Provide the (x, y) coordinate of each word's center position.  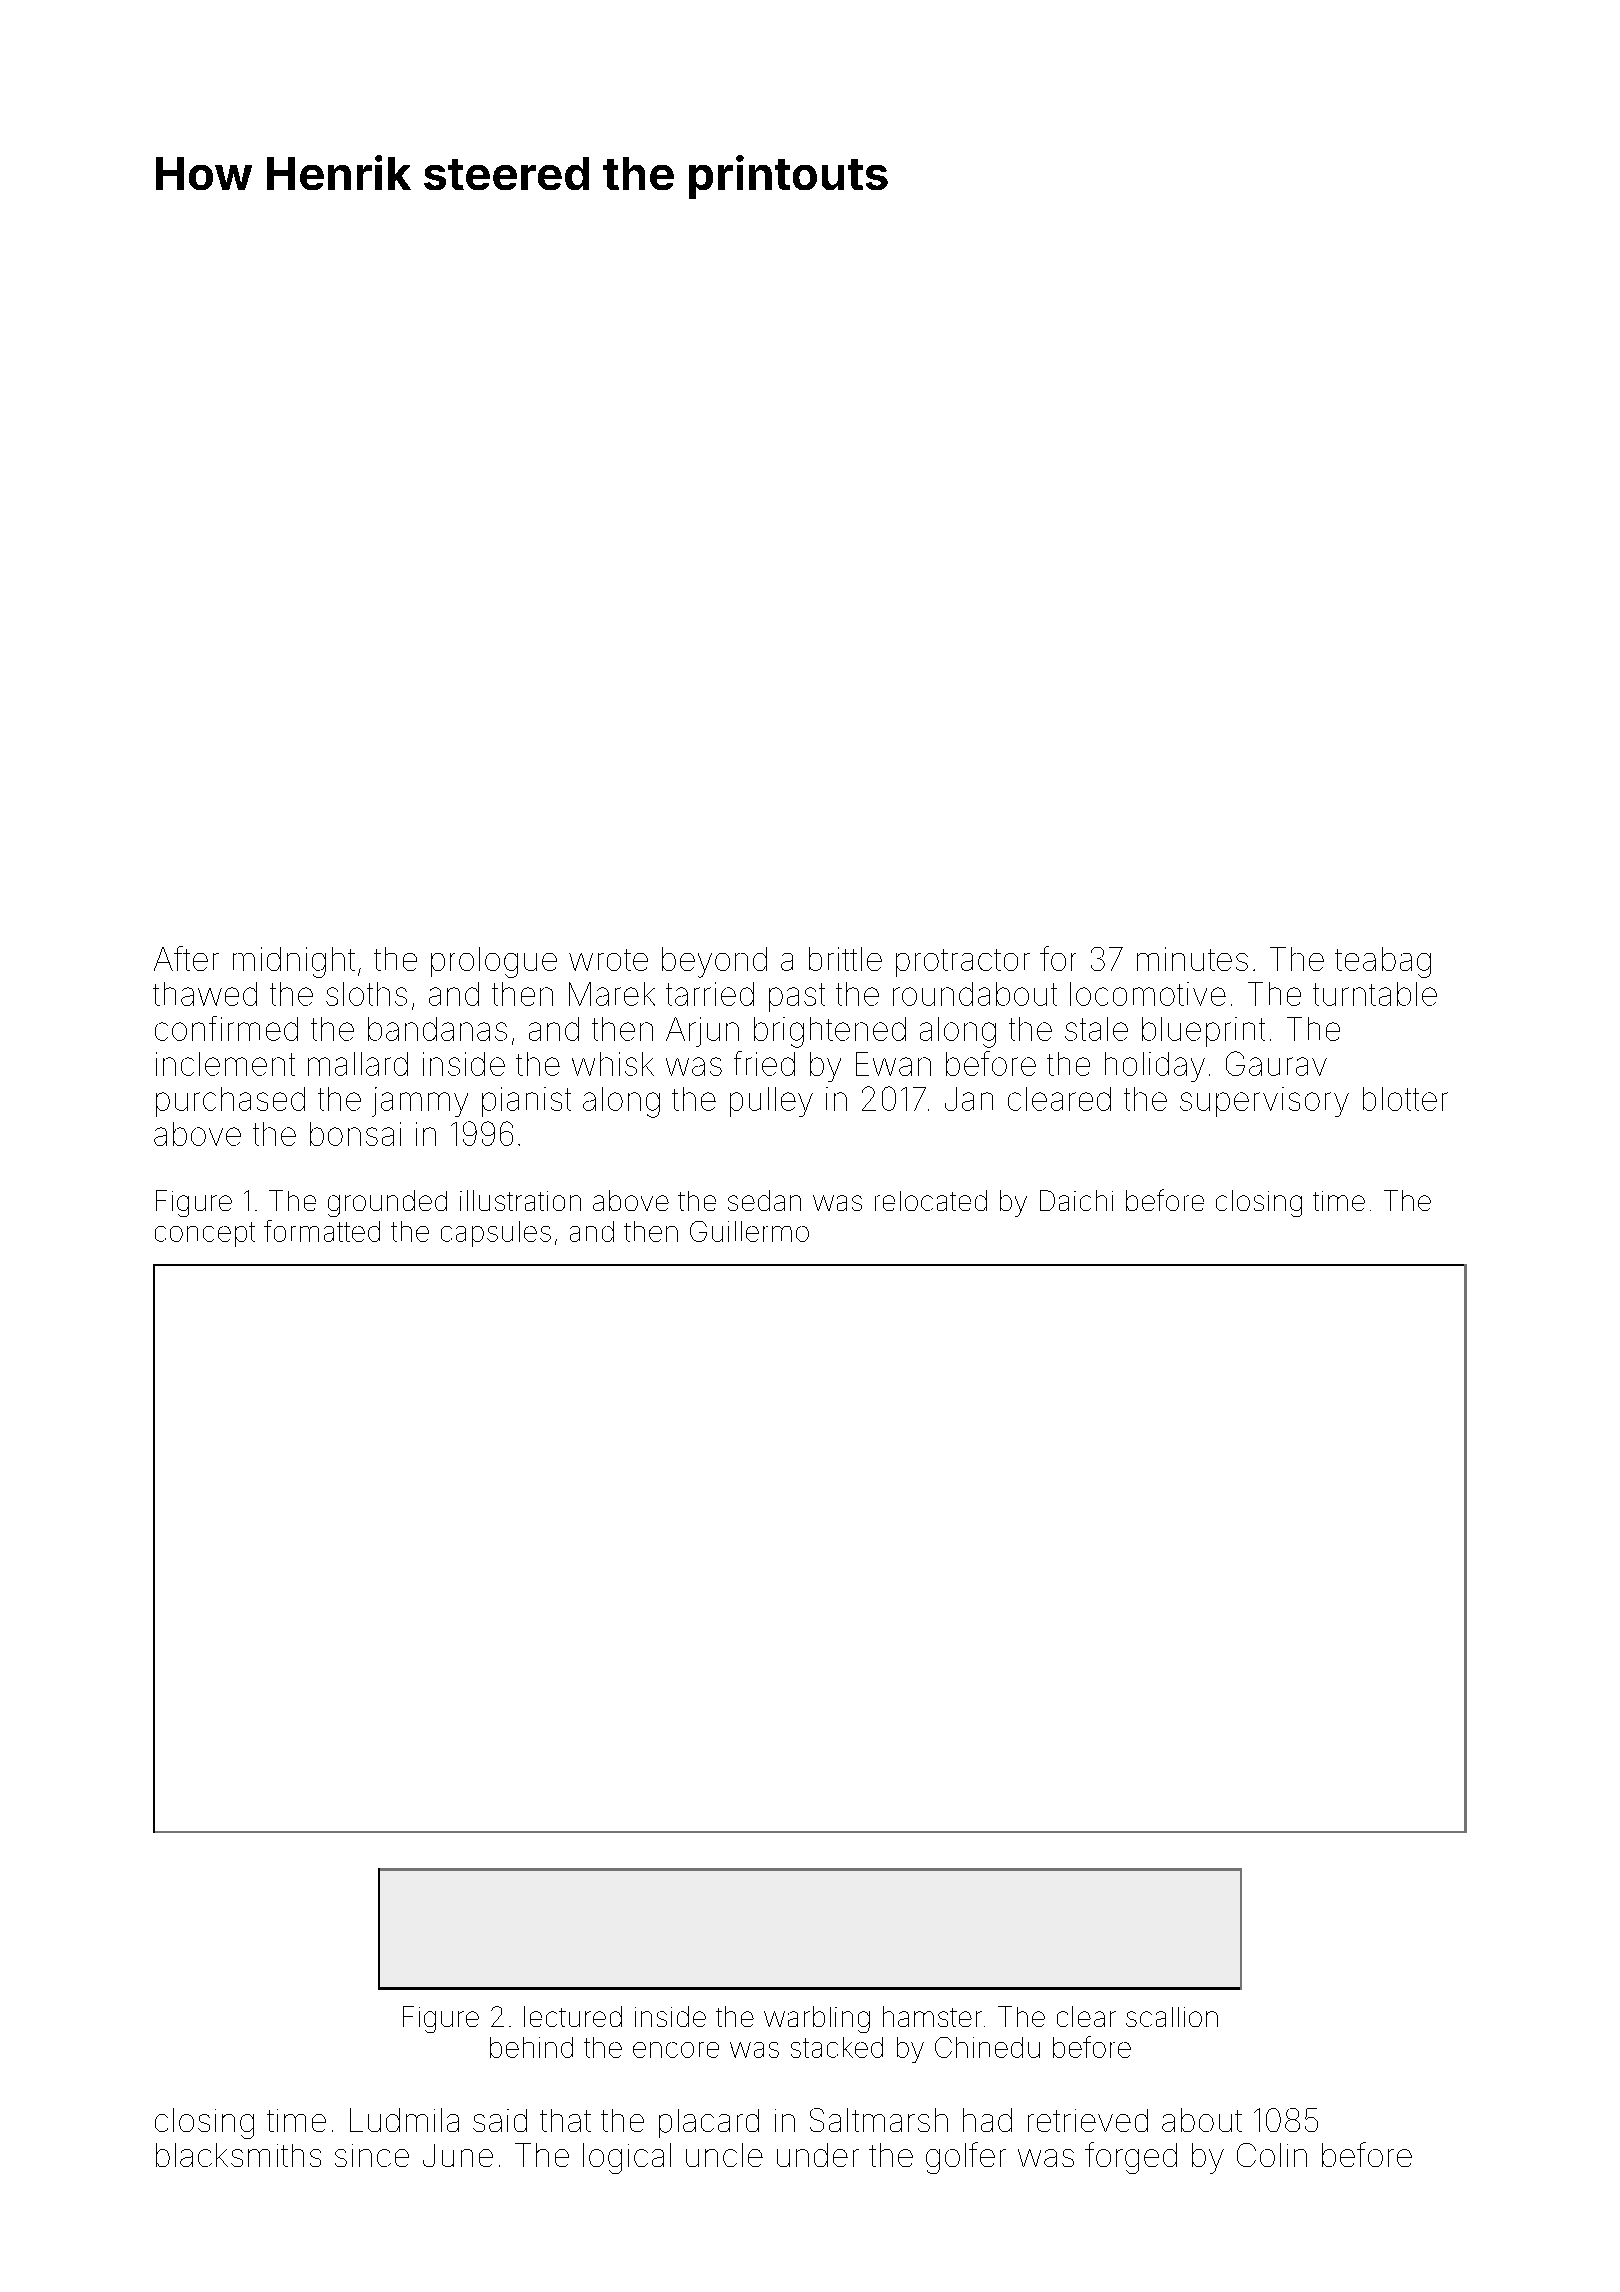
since (372, 2155)
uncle (724, 2155)
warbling (817, 2019)
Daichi (1076, 1200)
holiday (1155, 1067)
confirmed (226, 1028)
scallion (1172, 2017)
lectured (573, 2016)
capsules (496, 1234)
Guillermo (749, 1231)
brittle (845, 959)
